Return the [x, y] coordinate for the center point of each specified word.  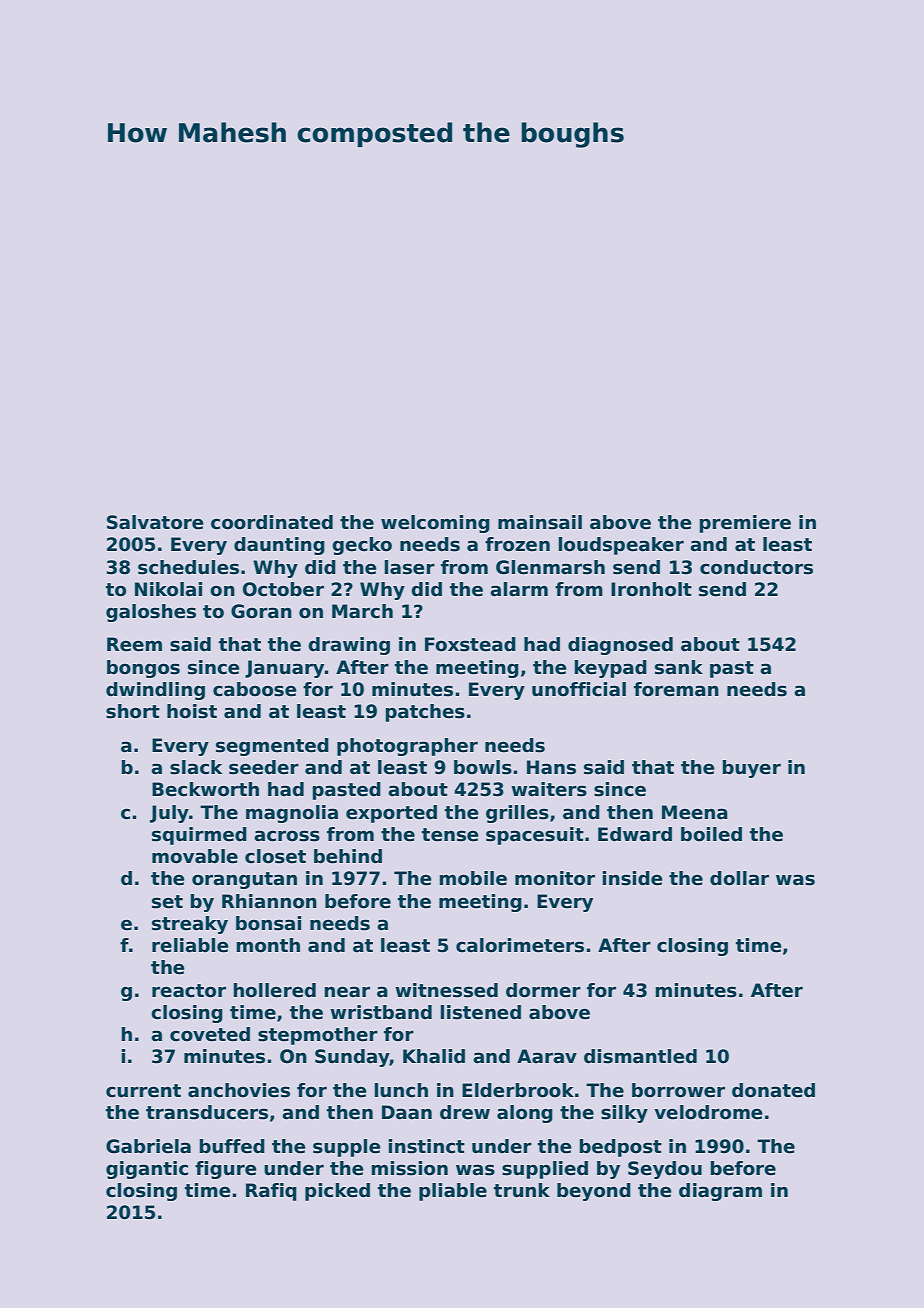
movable [195, 856]
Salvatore [155, 522]
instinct [427, 1146]
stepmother [318, 1036]
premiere [745, 524]
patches [425, 713]
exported [391, 814]
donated [773, 1090]
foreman [676, 689]
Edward [635, 834]
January [284, 669]
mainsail [540, 522]
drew [465, 1112]
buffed [232, 1146]
